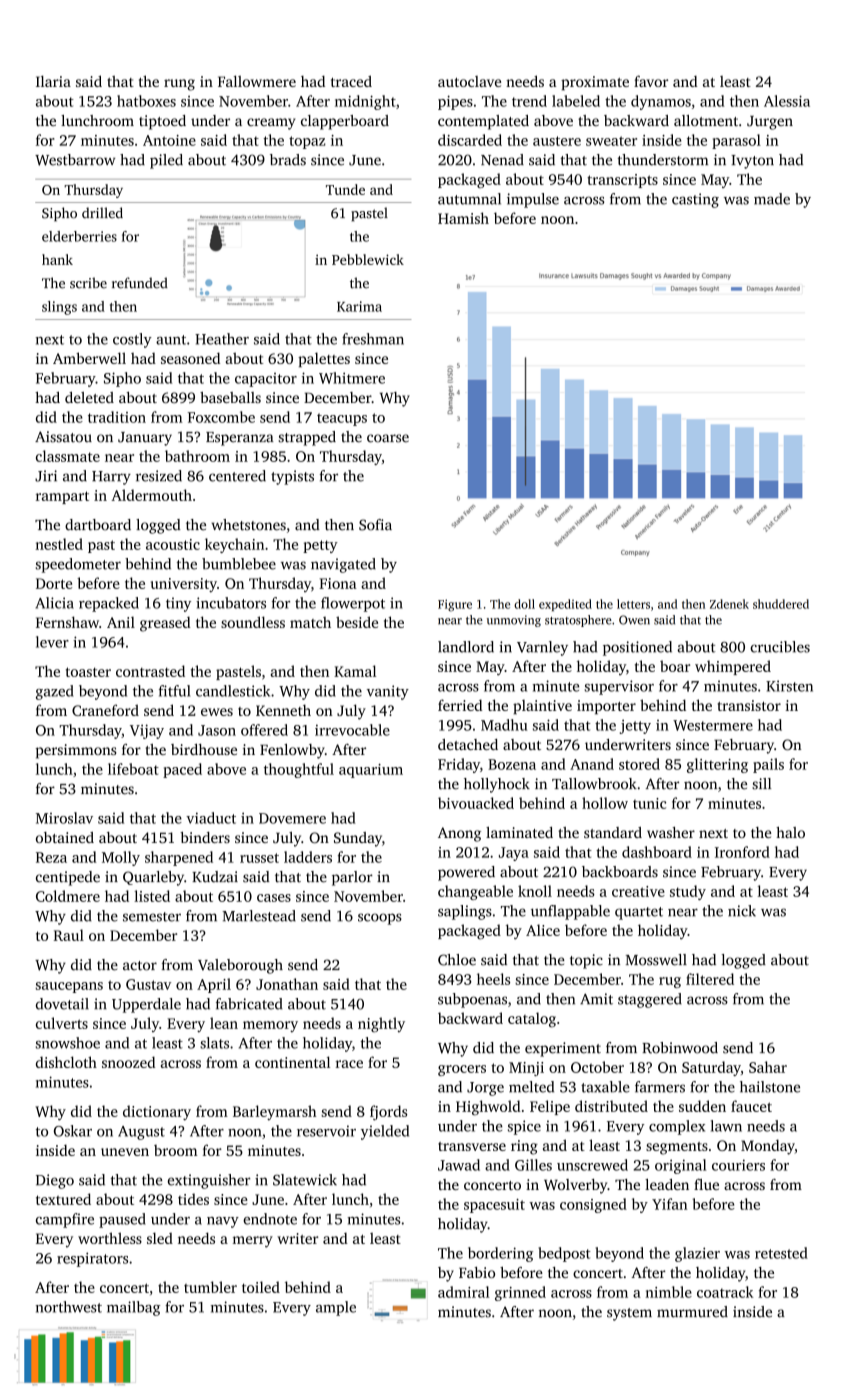 This document has height=1400, width=849. Describe the element at coordinates (713, 725) in the document. I see `Westermere` at that location.
